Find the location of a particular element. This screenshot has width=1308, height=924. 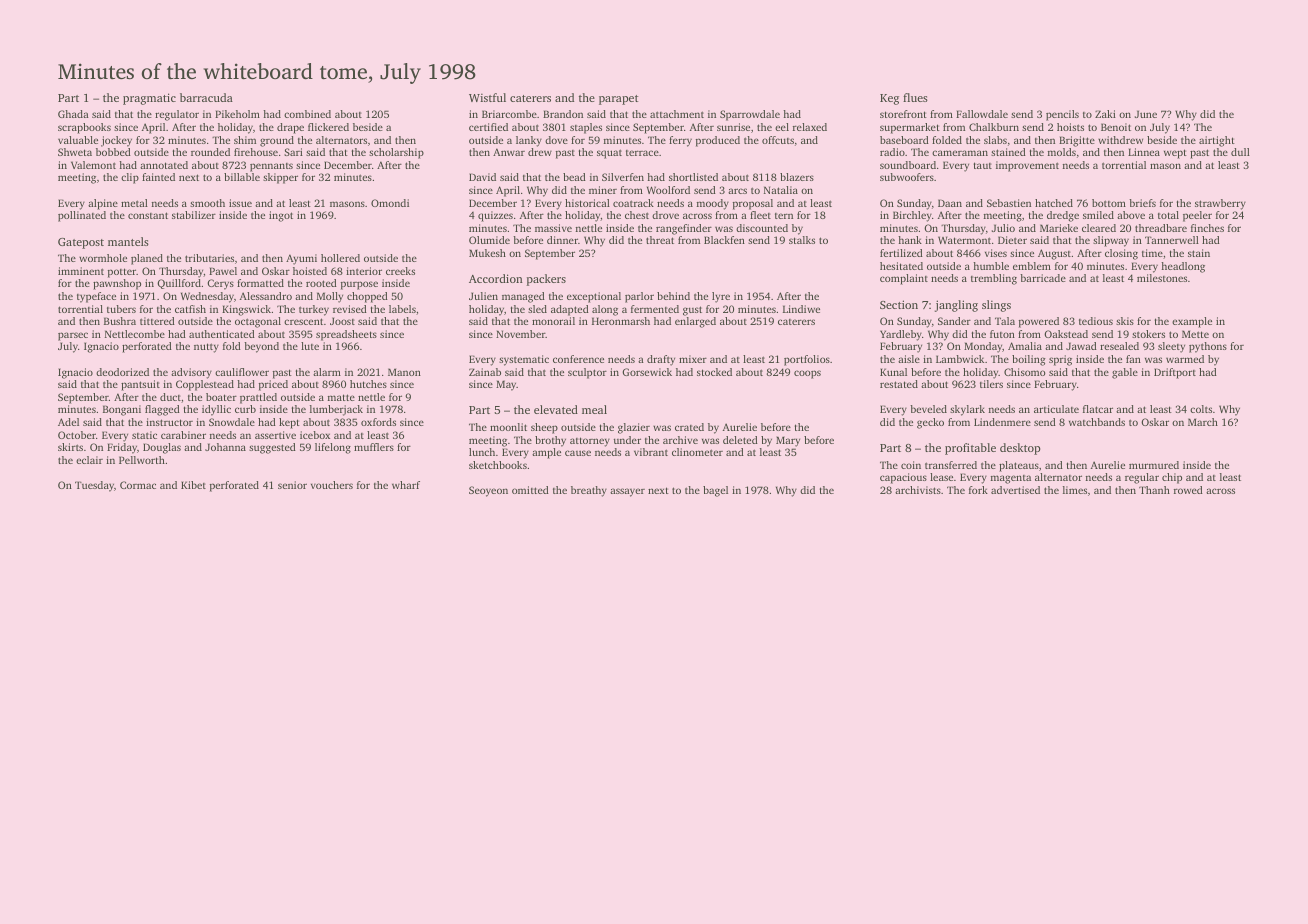

March is located at coordinates (1203, 422).
